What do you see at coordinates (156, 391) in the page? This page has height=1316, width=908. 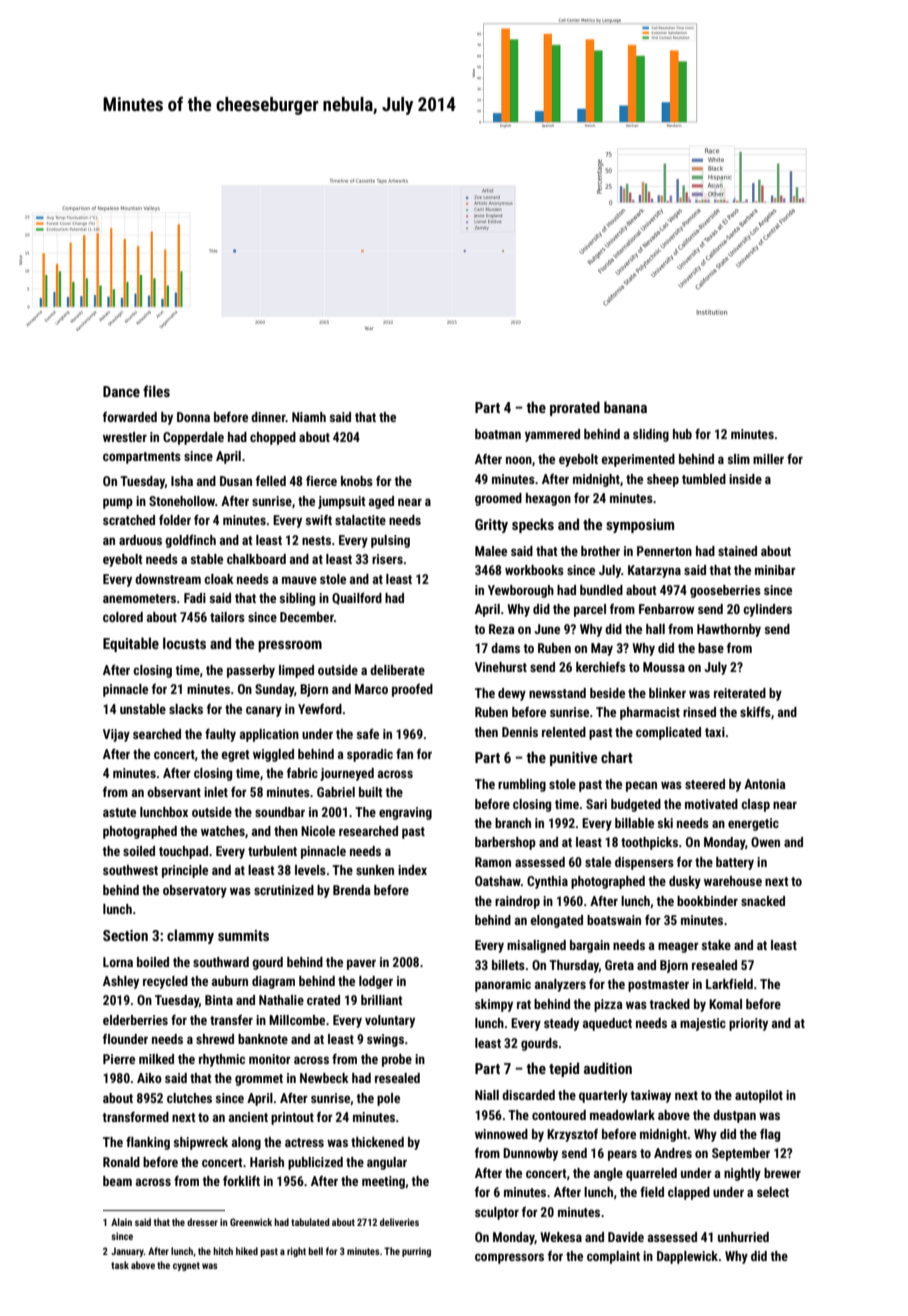 I see `files` at bounding box center [156, 391].
